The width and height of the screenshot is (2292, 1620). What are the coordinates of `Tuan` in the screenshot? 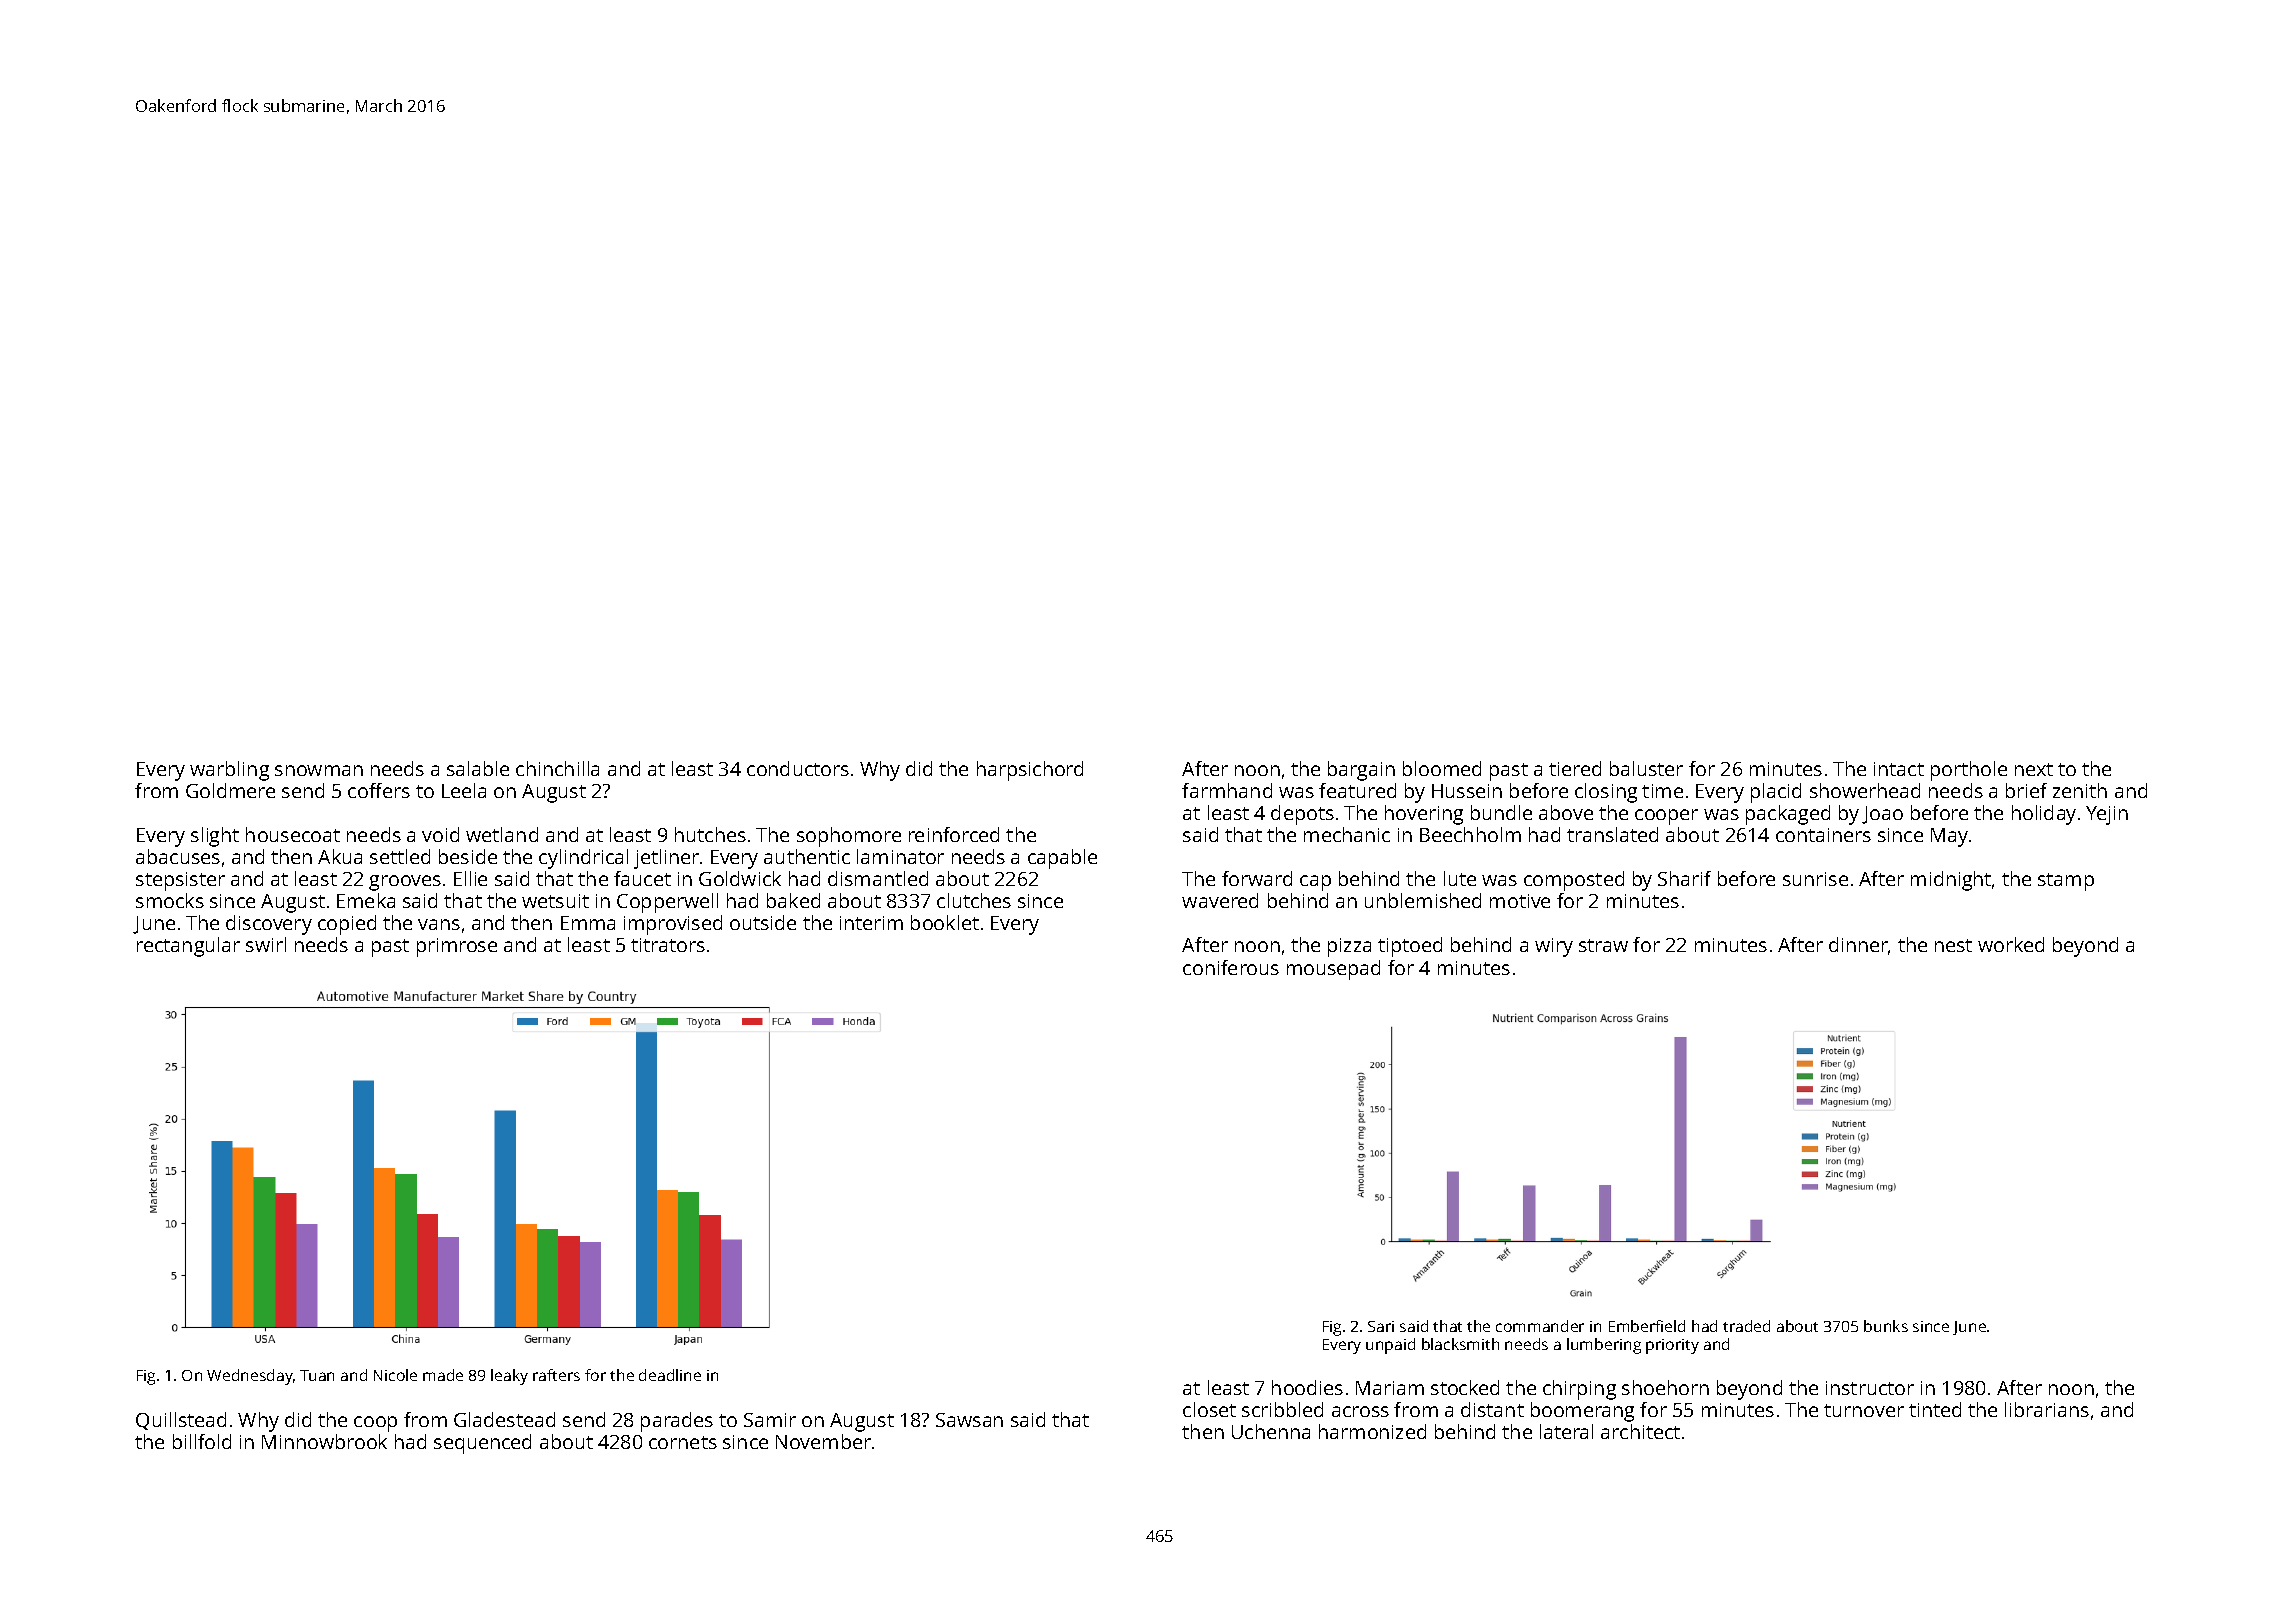 It's located at (317, 1375).
